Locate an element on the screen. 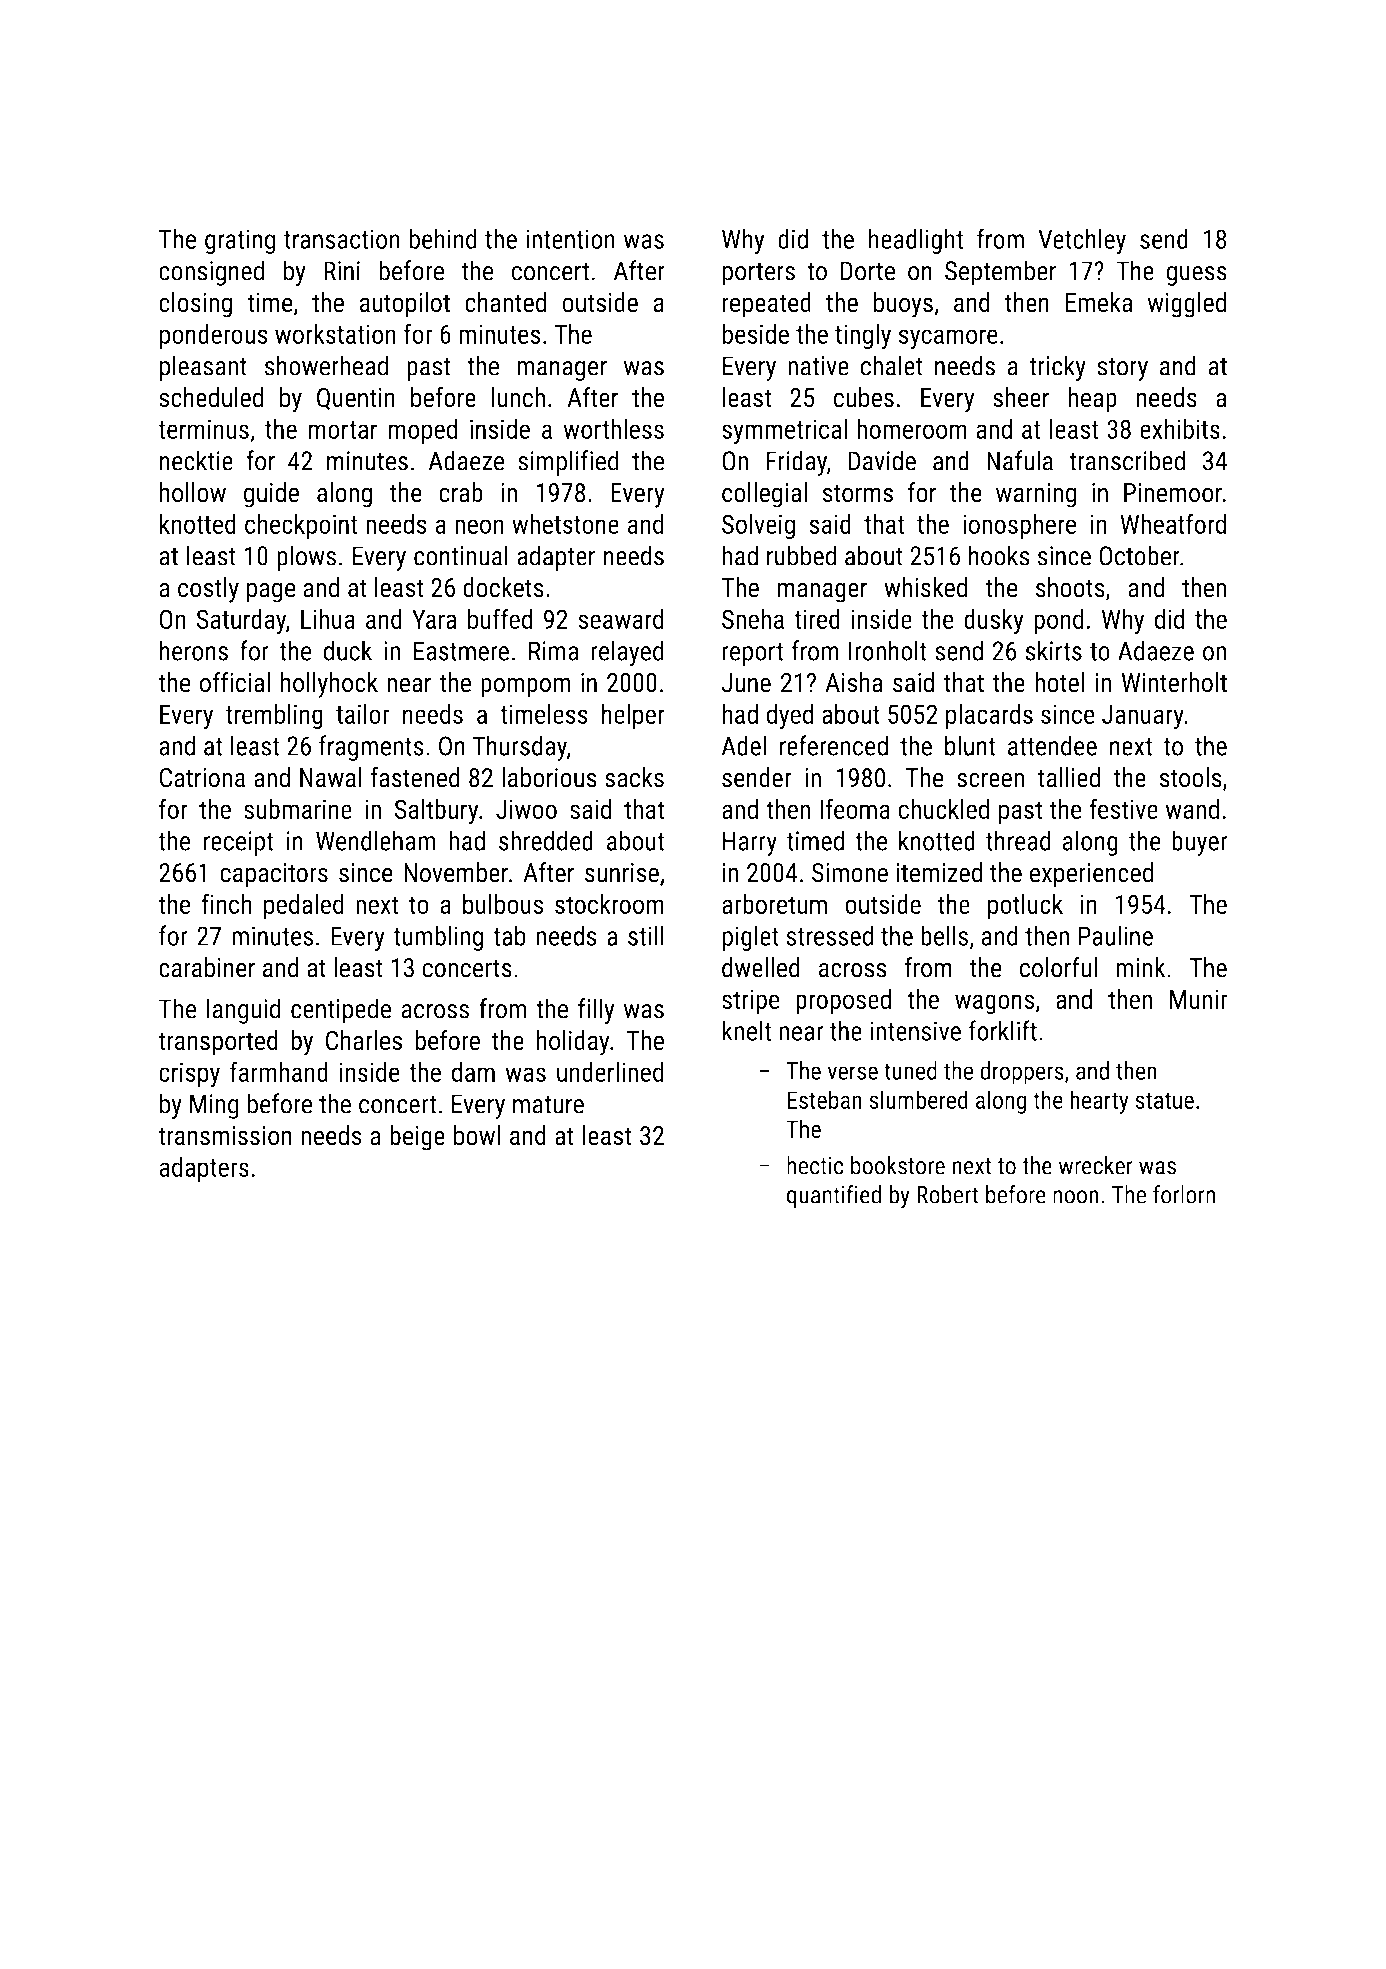  lunch is located at coordinates (518, 397).
